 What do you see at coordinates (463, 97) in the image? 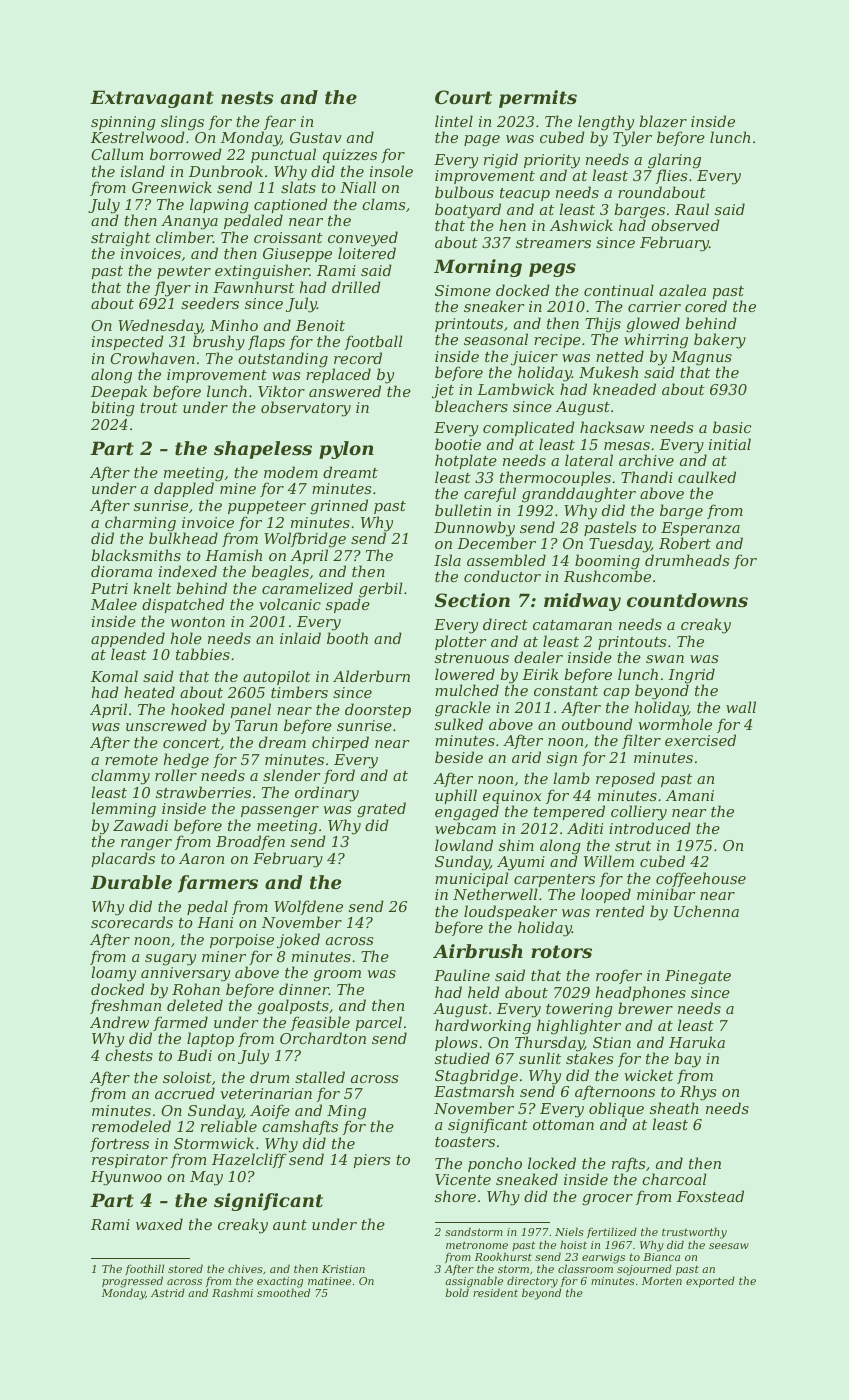
I see `Court` at bounding box center [463, 97].
